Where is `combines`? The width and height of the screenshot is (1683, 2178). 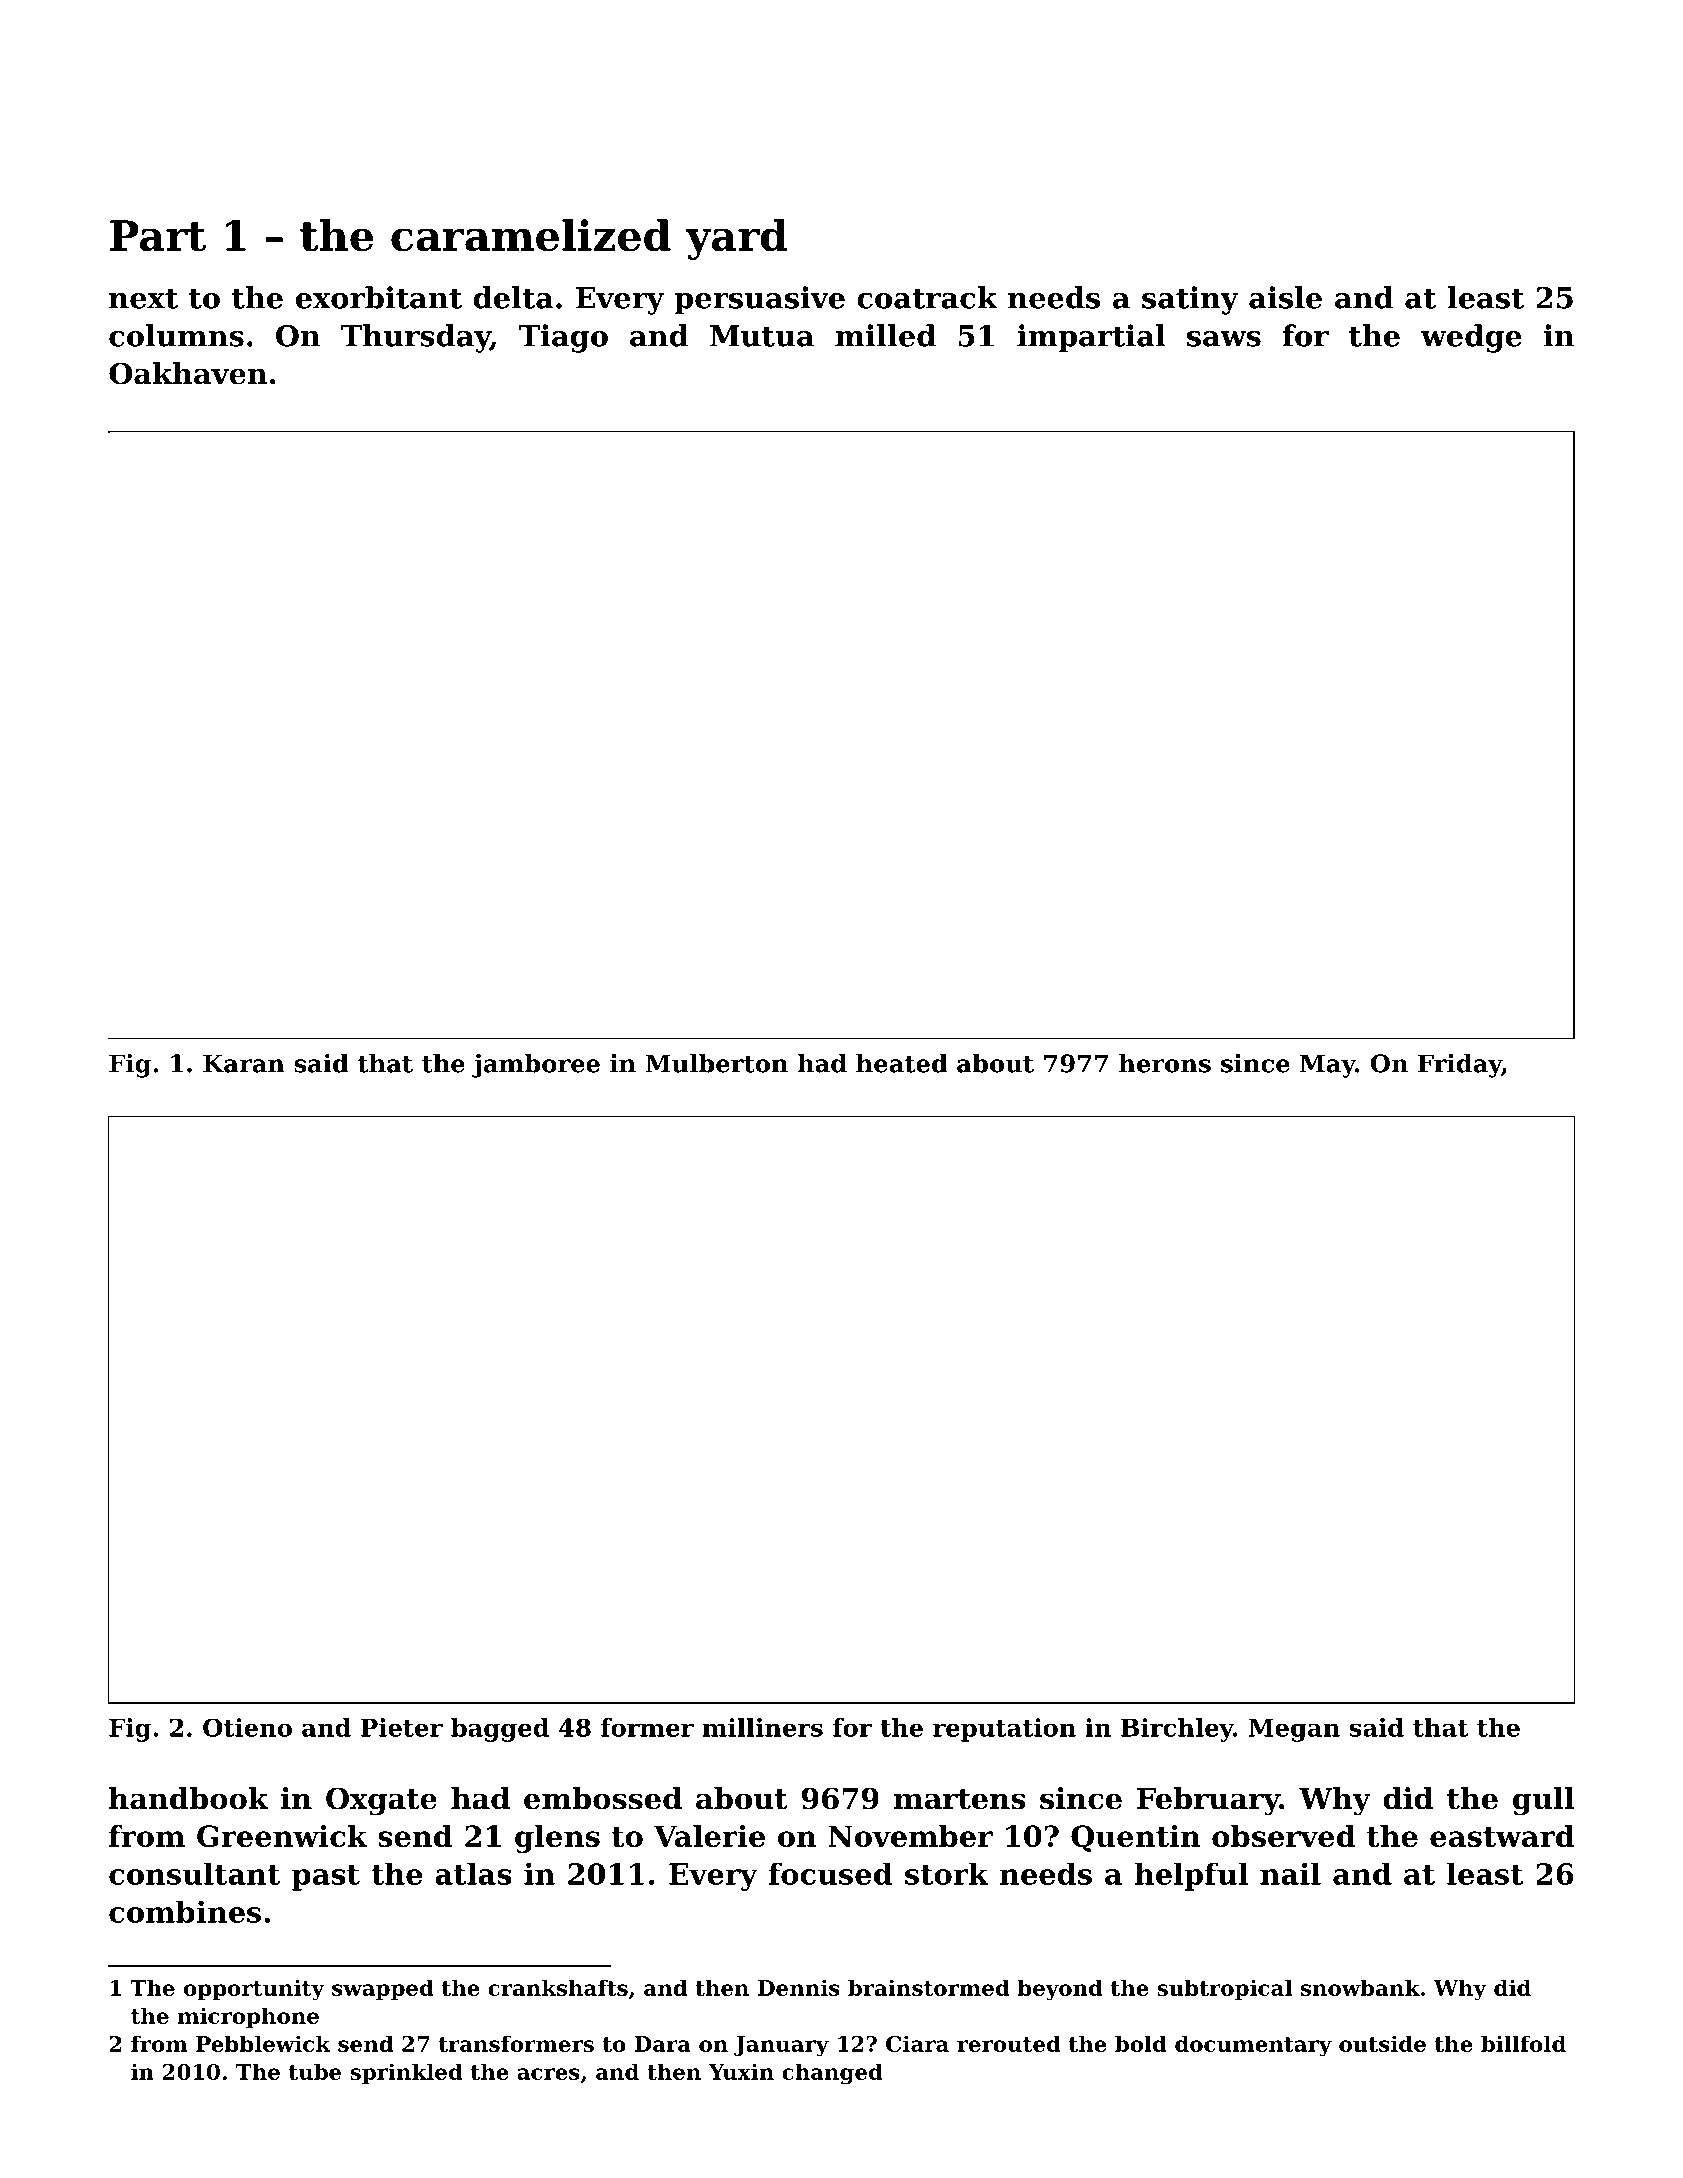
combines is located at coordinates (185, 1911).
